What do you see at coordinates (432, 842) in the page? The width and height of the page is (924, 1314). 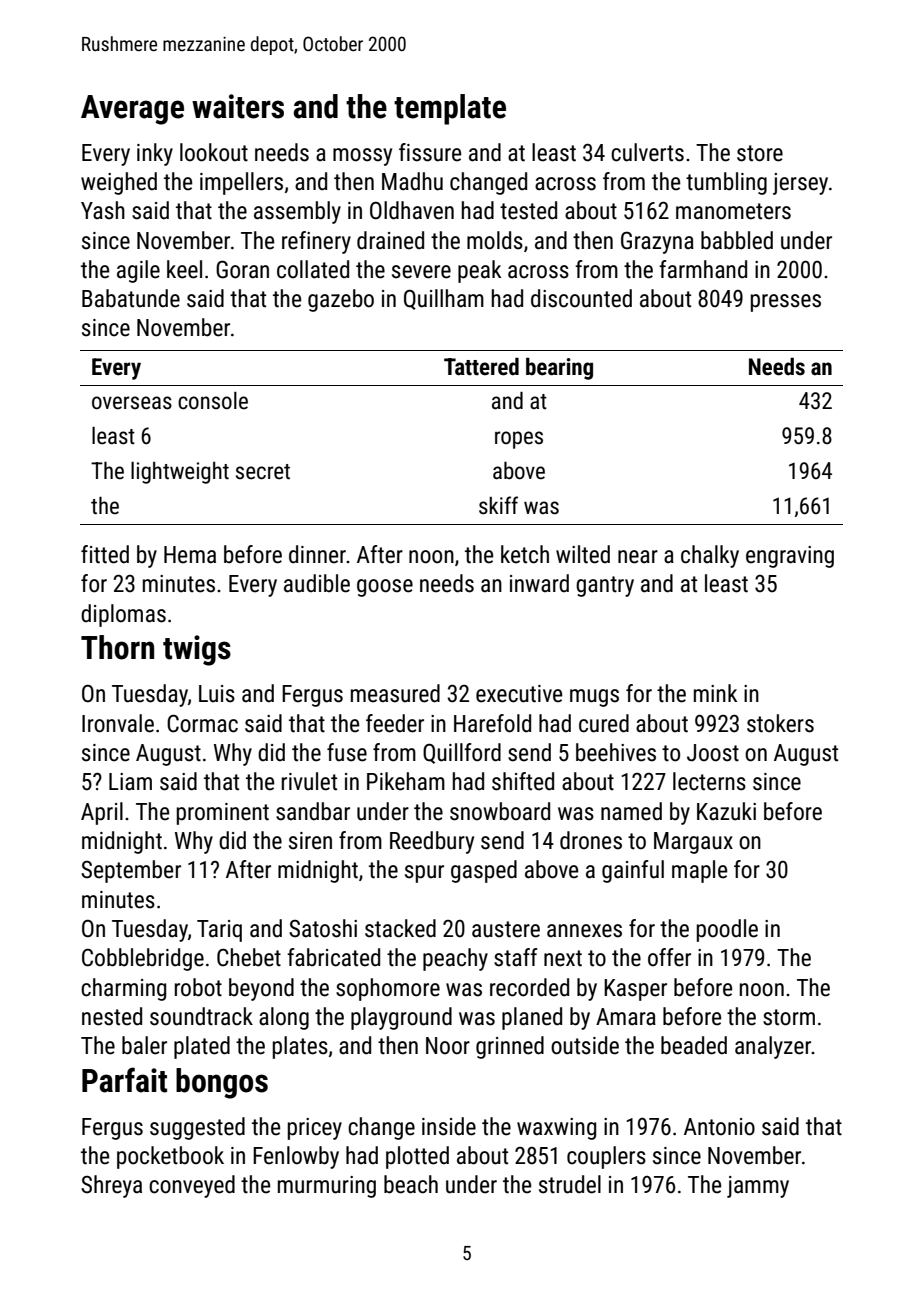 I see `Reedbury` at bounding box center [432, 842].
